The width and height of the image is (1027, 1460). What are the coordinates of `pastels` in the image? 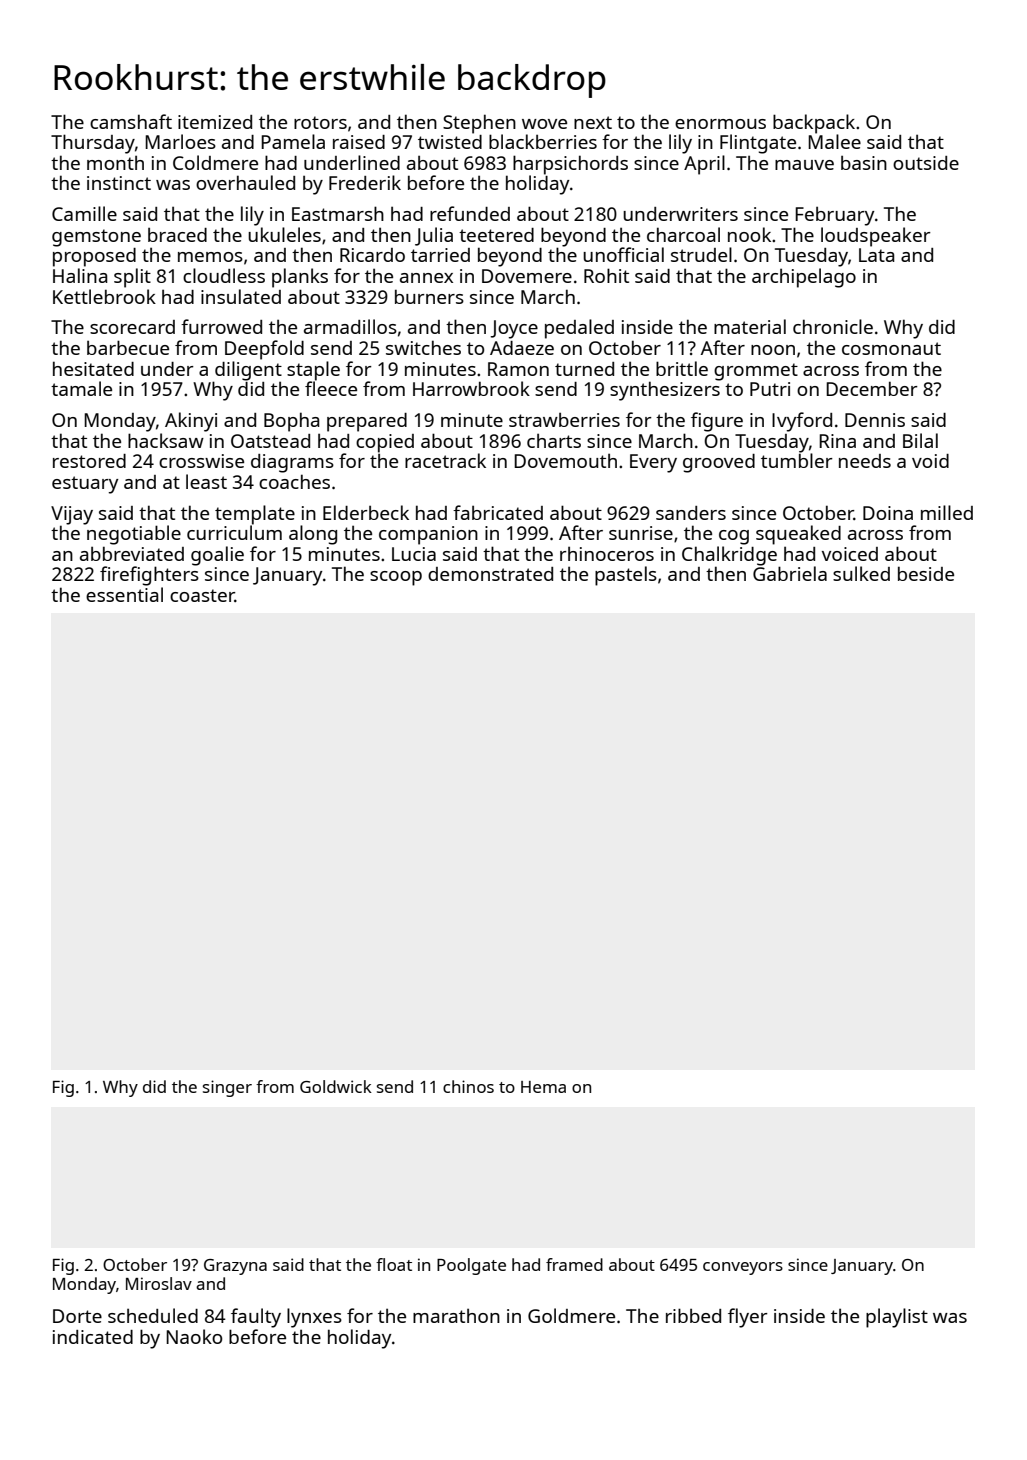 It's located at (626, 576).
